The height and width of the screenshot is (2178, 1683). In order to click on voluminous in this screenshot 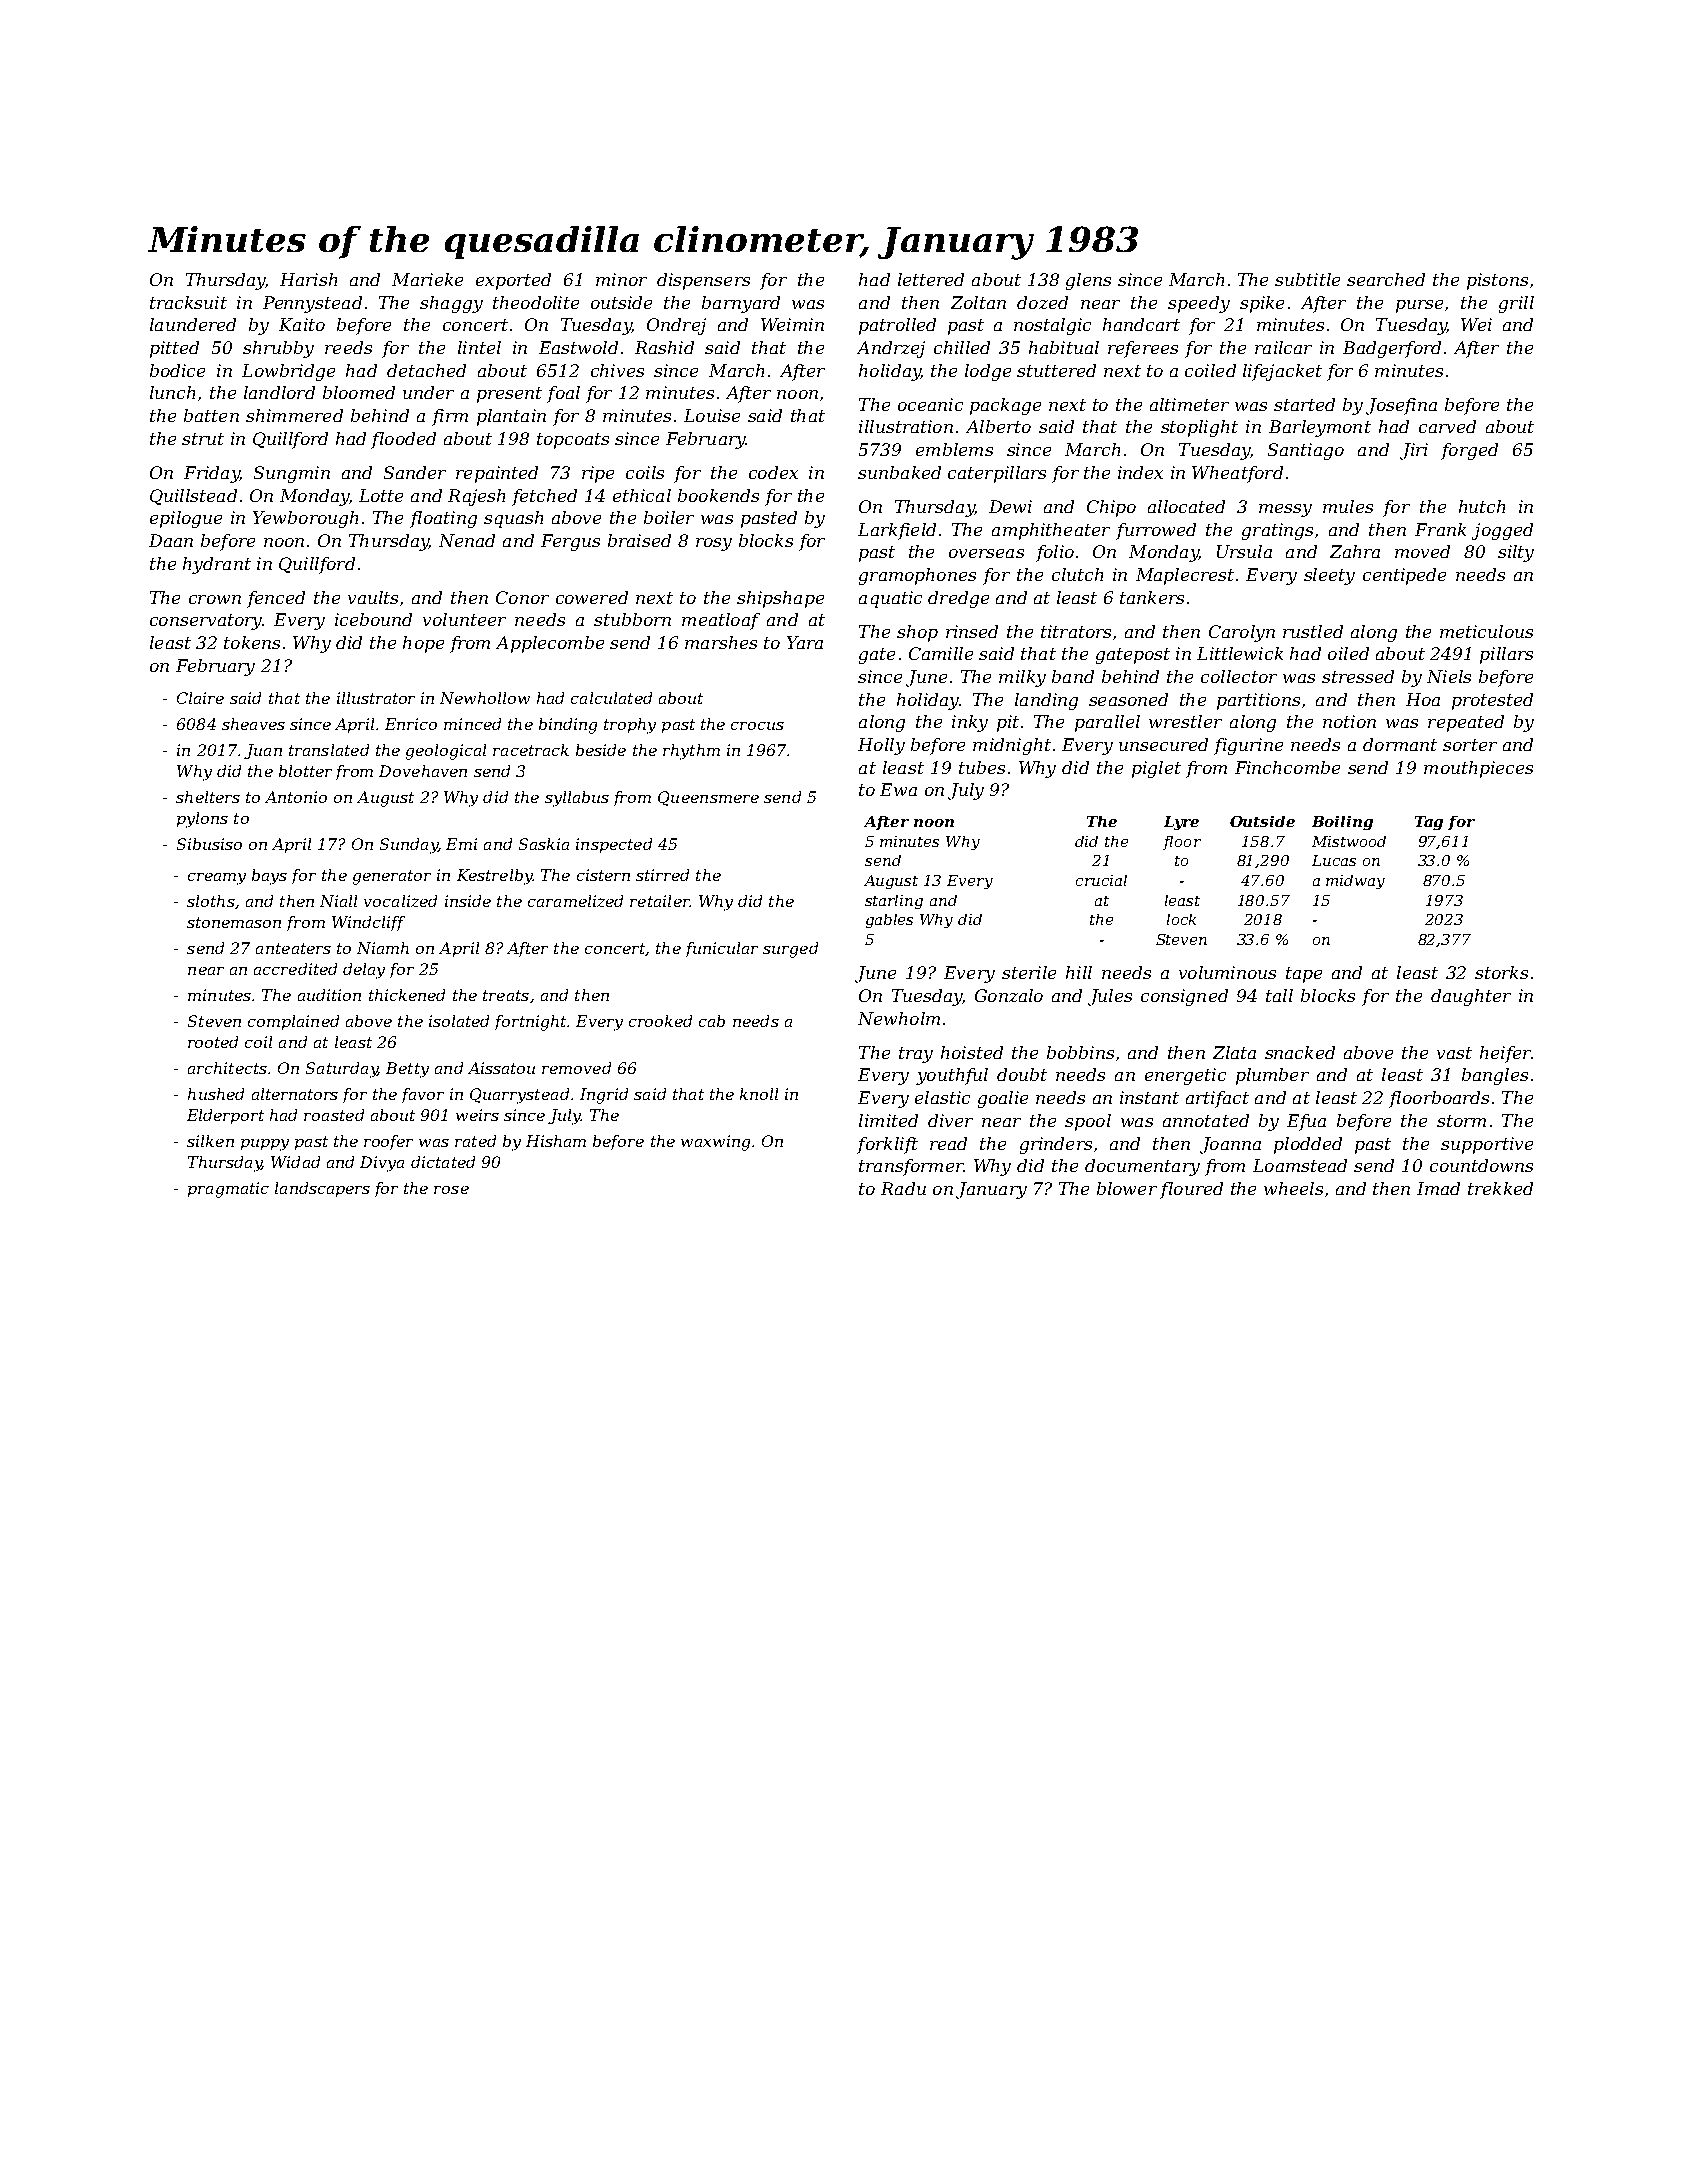, I will do `click(1227, 972)`.
